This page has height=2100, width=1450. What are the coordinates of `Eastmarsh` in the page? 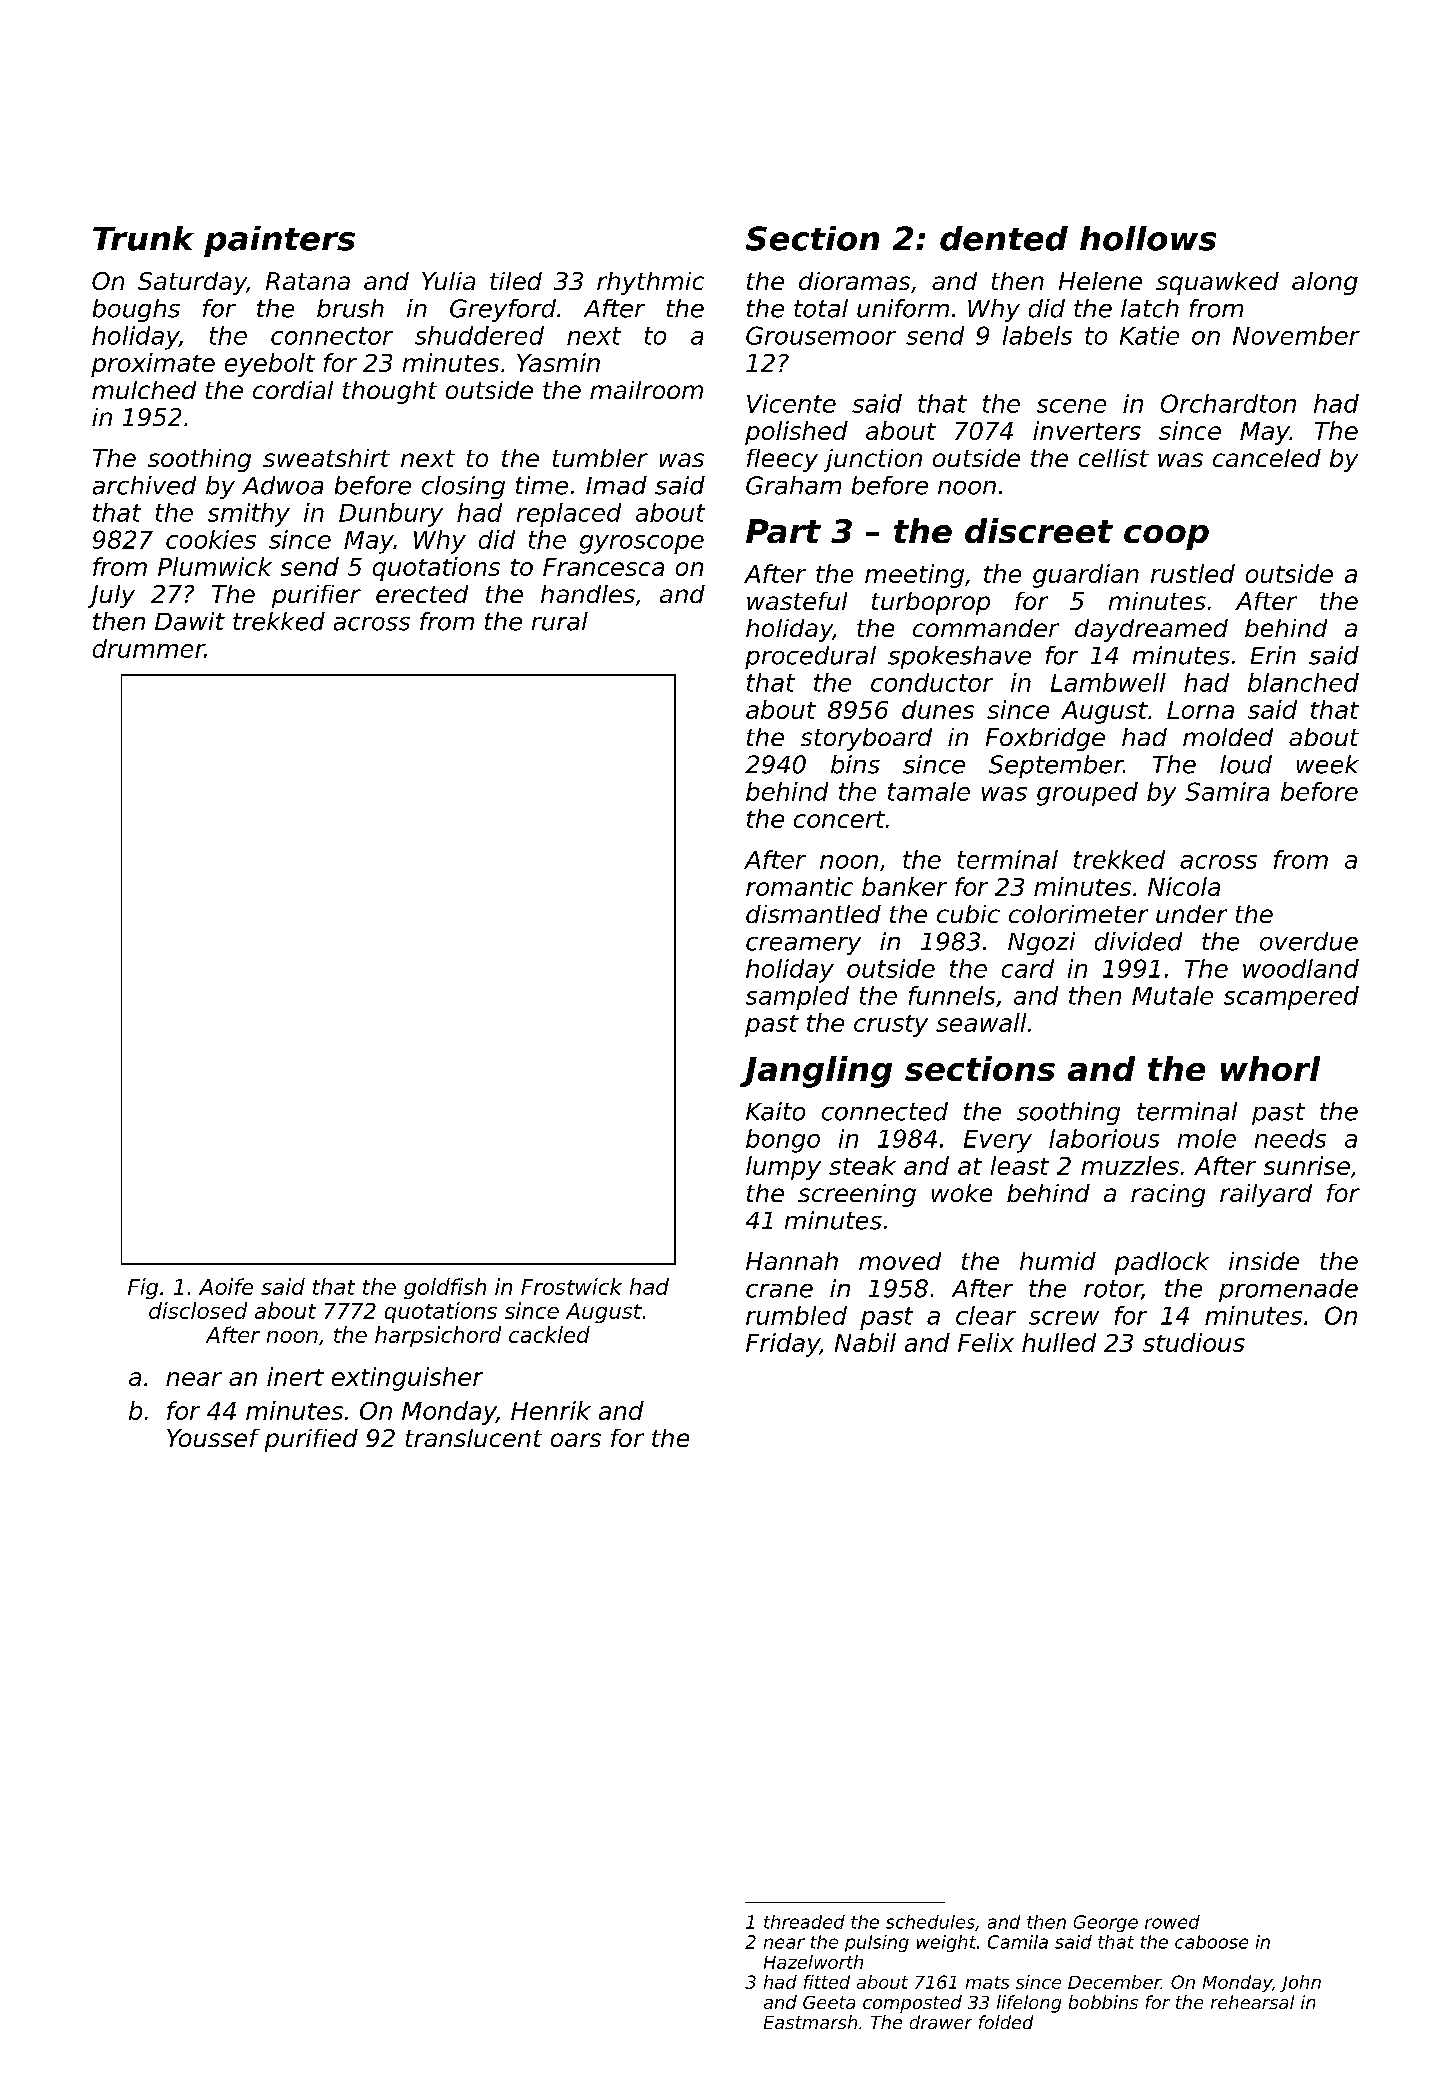 It's located at (810, 2022).
